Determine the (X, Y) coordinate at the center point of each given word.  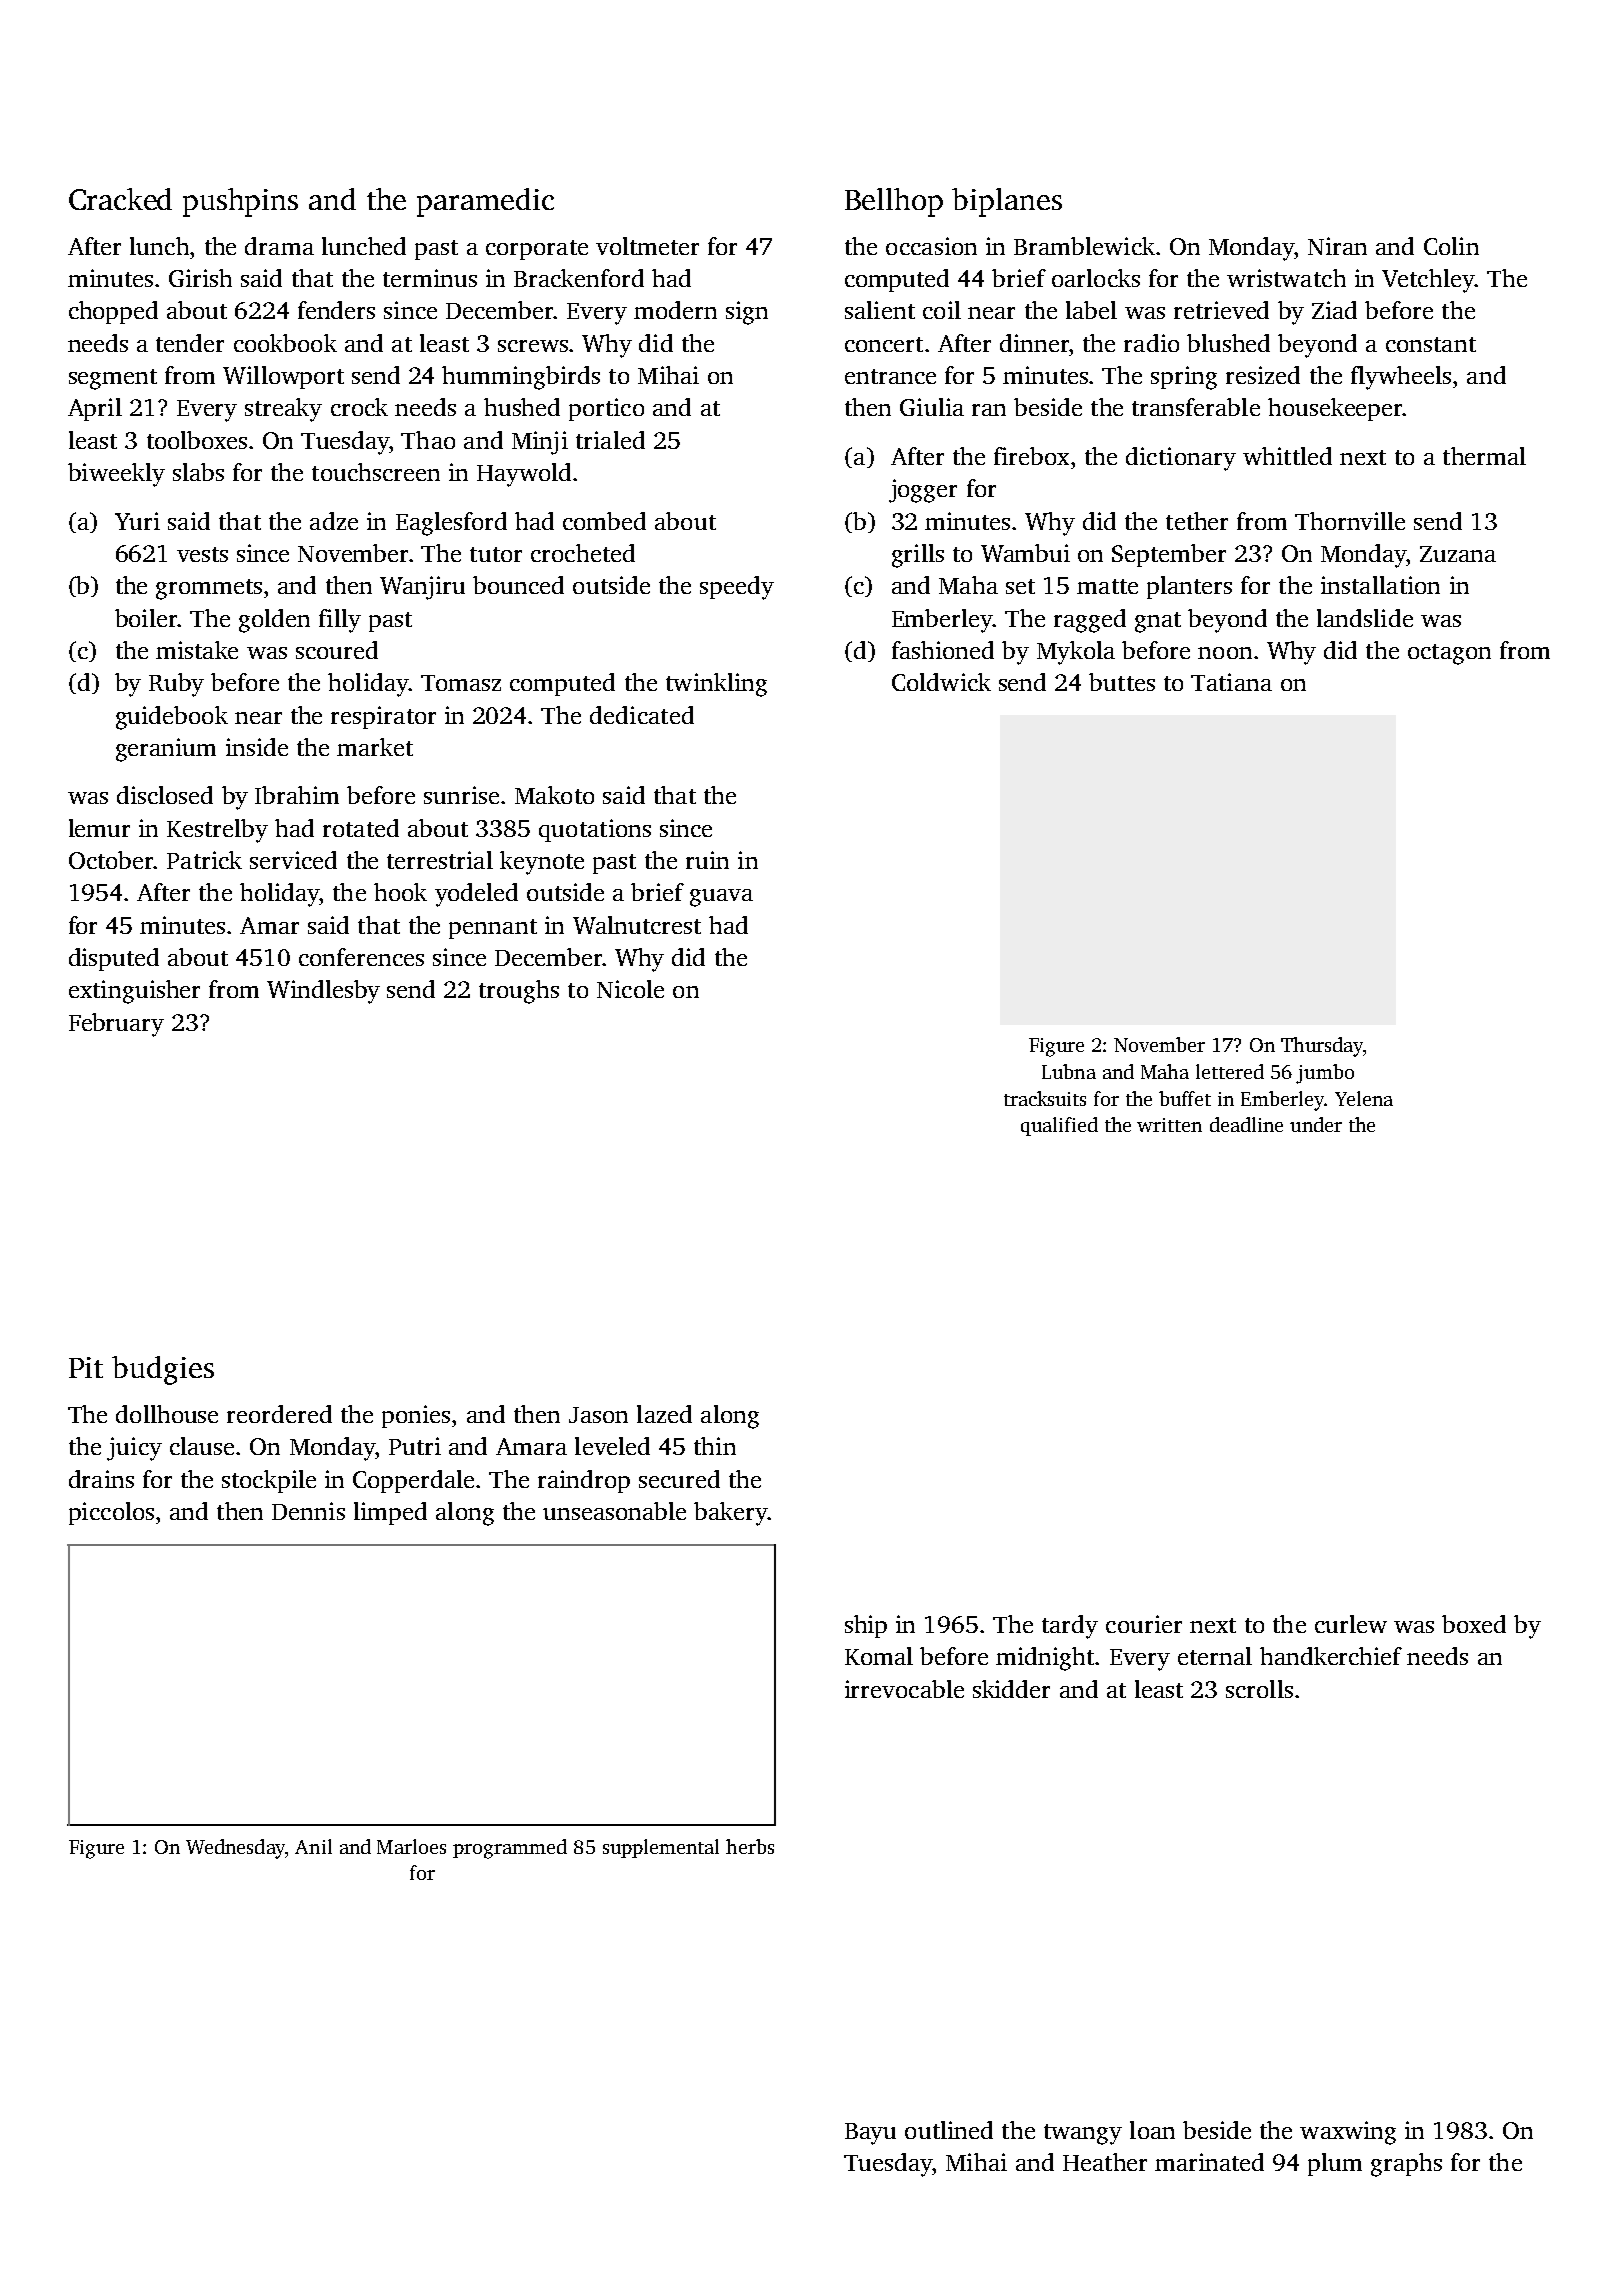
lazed (664, 1414)
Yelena (1364, 1098)
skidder (1011, 1689)
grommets (209, 589)
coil (942, 310)
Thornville (1350, 521)
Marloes (411, 1846)
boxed (1474, 1624)
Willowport (283, 377)
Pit (86, 1367)
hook (400, 892)
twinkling (716, 685)
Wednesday (235, 1849)
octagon (1449, 654)
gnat (1158, 622)
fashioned (943, 650)
